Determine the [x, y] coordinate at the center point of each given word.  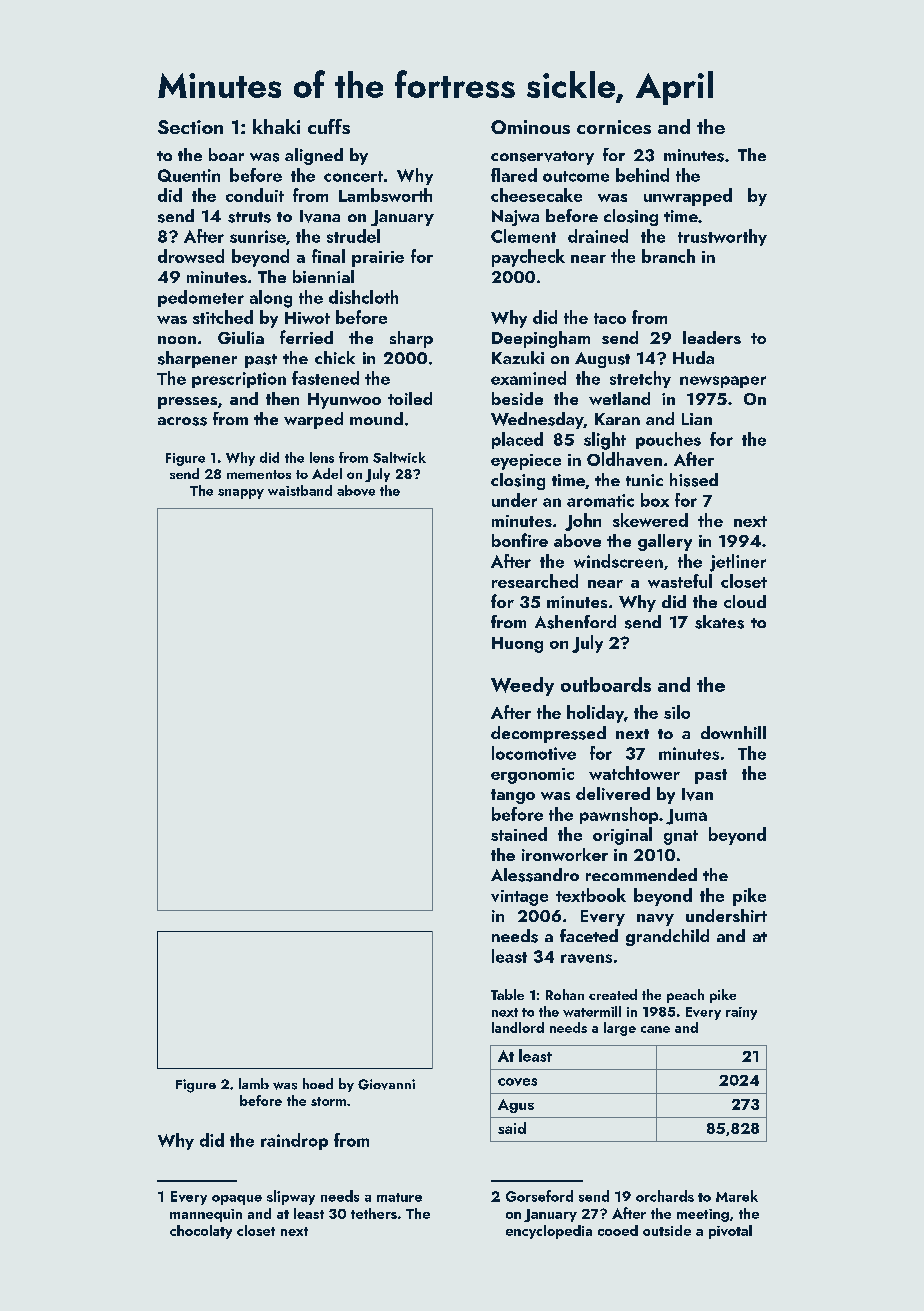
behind [642, 175]
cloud [745, 601]
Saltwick [399, 457]
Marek [737, 1196]
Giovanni [386, 1084]
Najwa [515, 218]
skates [719, 622]
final [328, 256]
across [182, 421]
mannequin [206, 1215]
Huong [517, 645]
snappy [241, 494]
